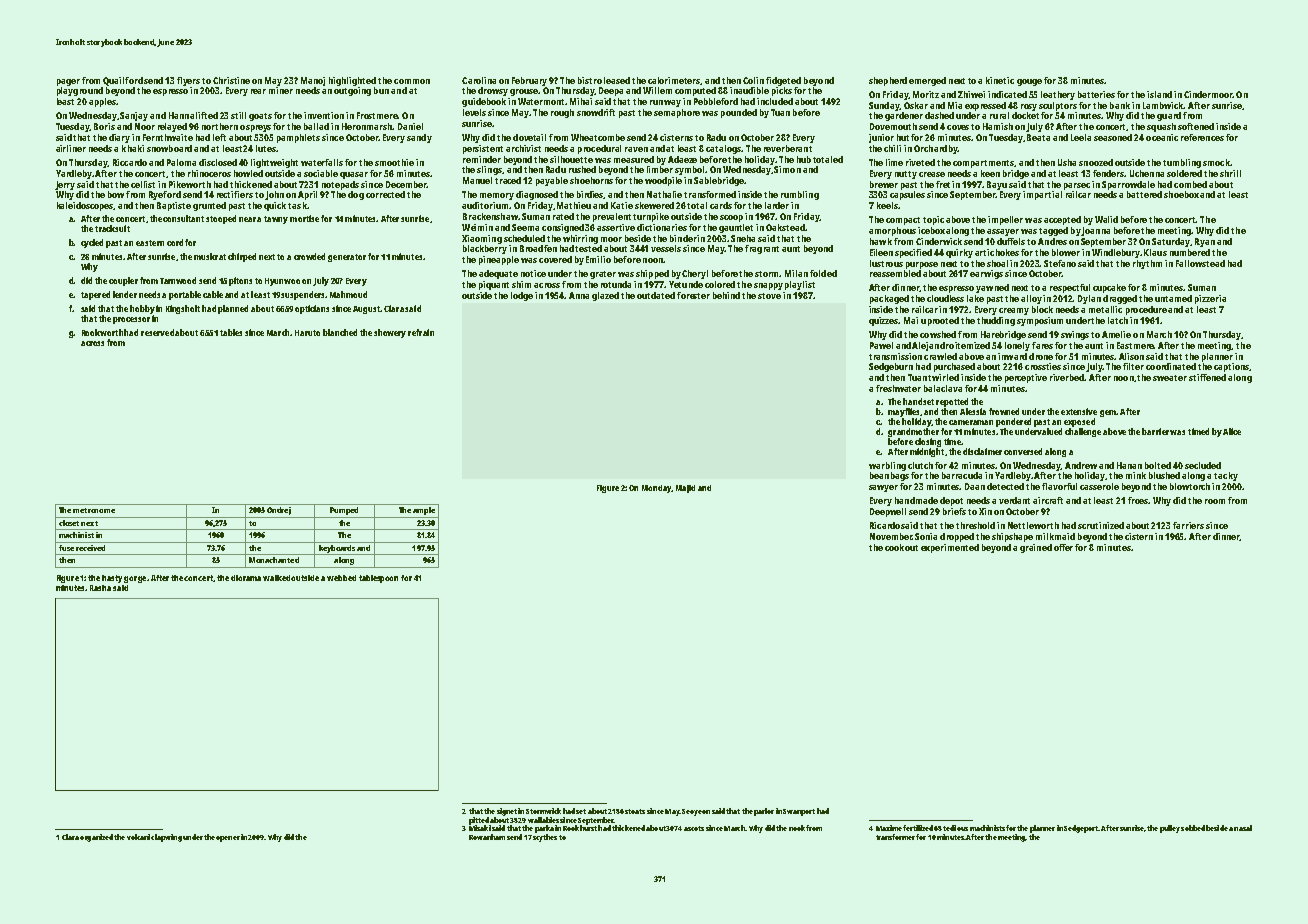  I want to click on Monday, so click(656, 489).
